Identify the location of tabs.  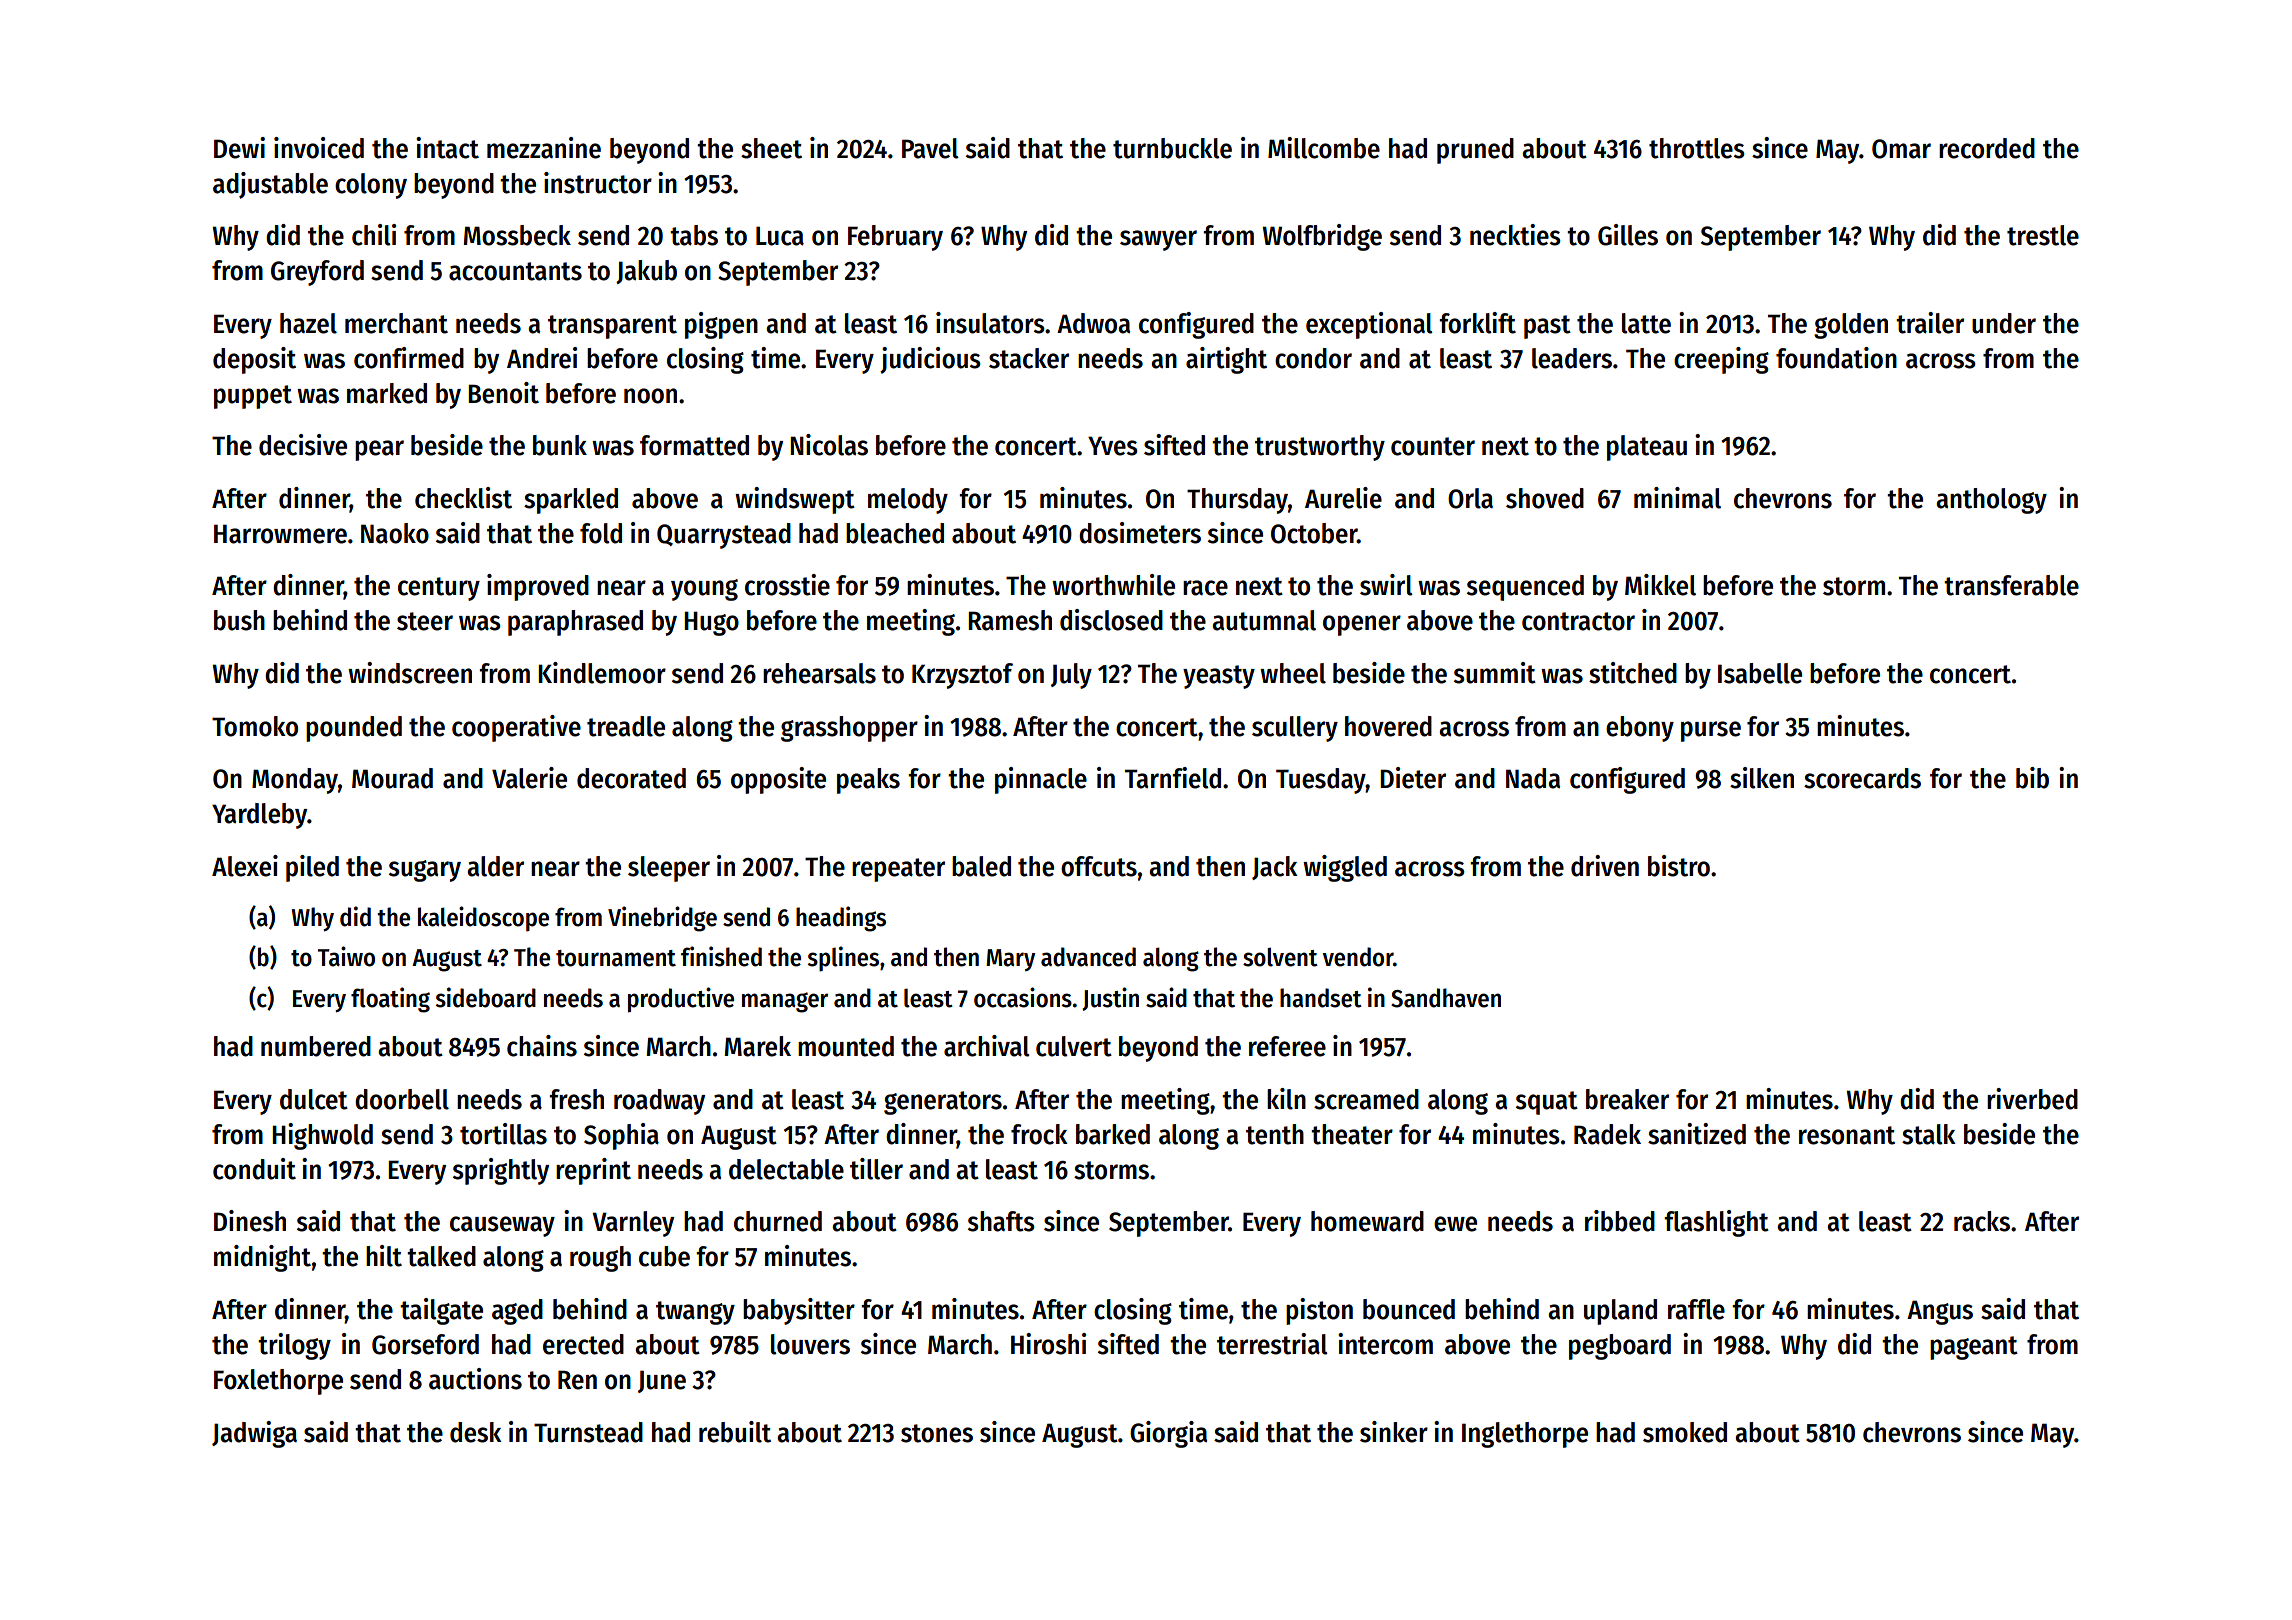
(694, 235).
